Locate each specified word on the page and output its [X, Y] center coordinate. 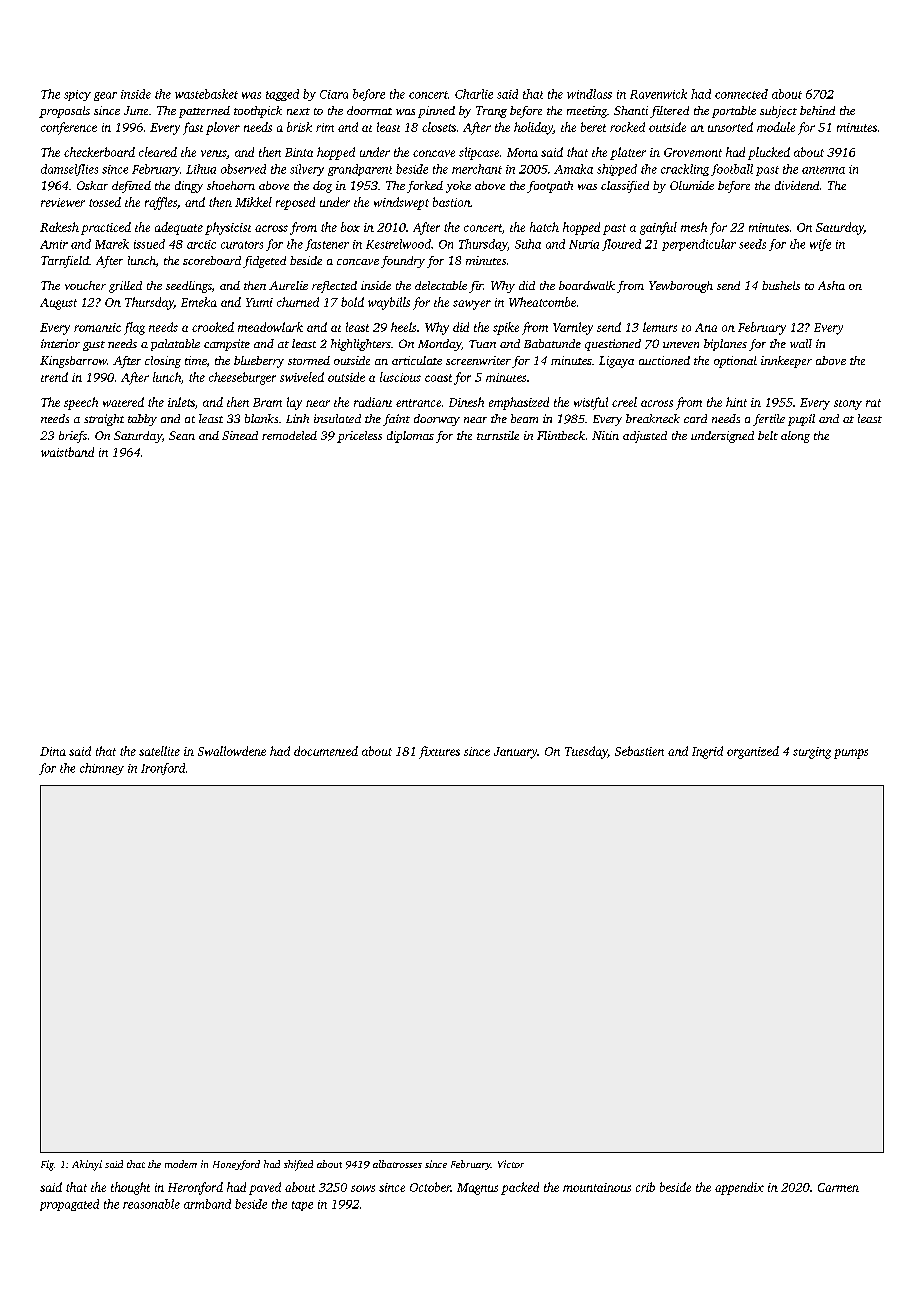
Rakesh [59, 227]
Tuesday [586, 752]
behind [817, 110]
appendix [739, 1188]
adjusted [645, 437]
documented [326, 751]
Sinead [240, 435]
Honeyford [236, 1165]
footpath [550, 187]
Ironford [163, 769]
